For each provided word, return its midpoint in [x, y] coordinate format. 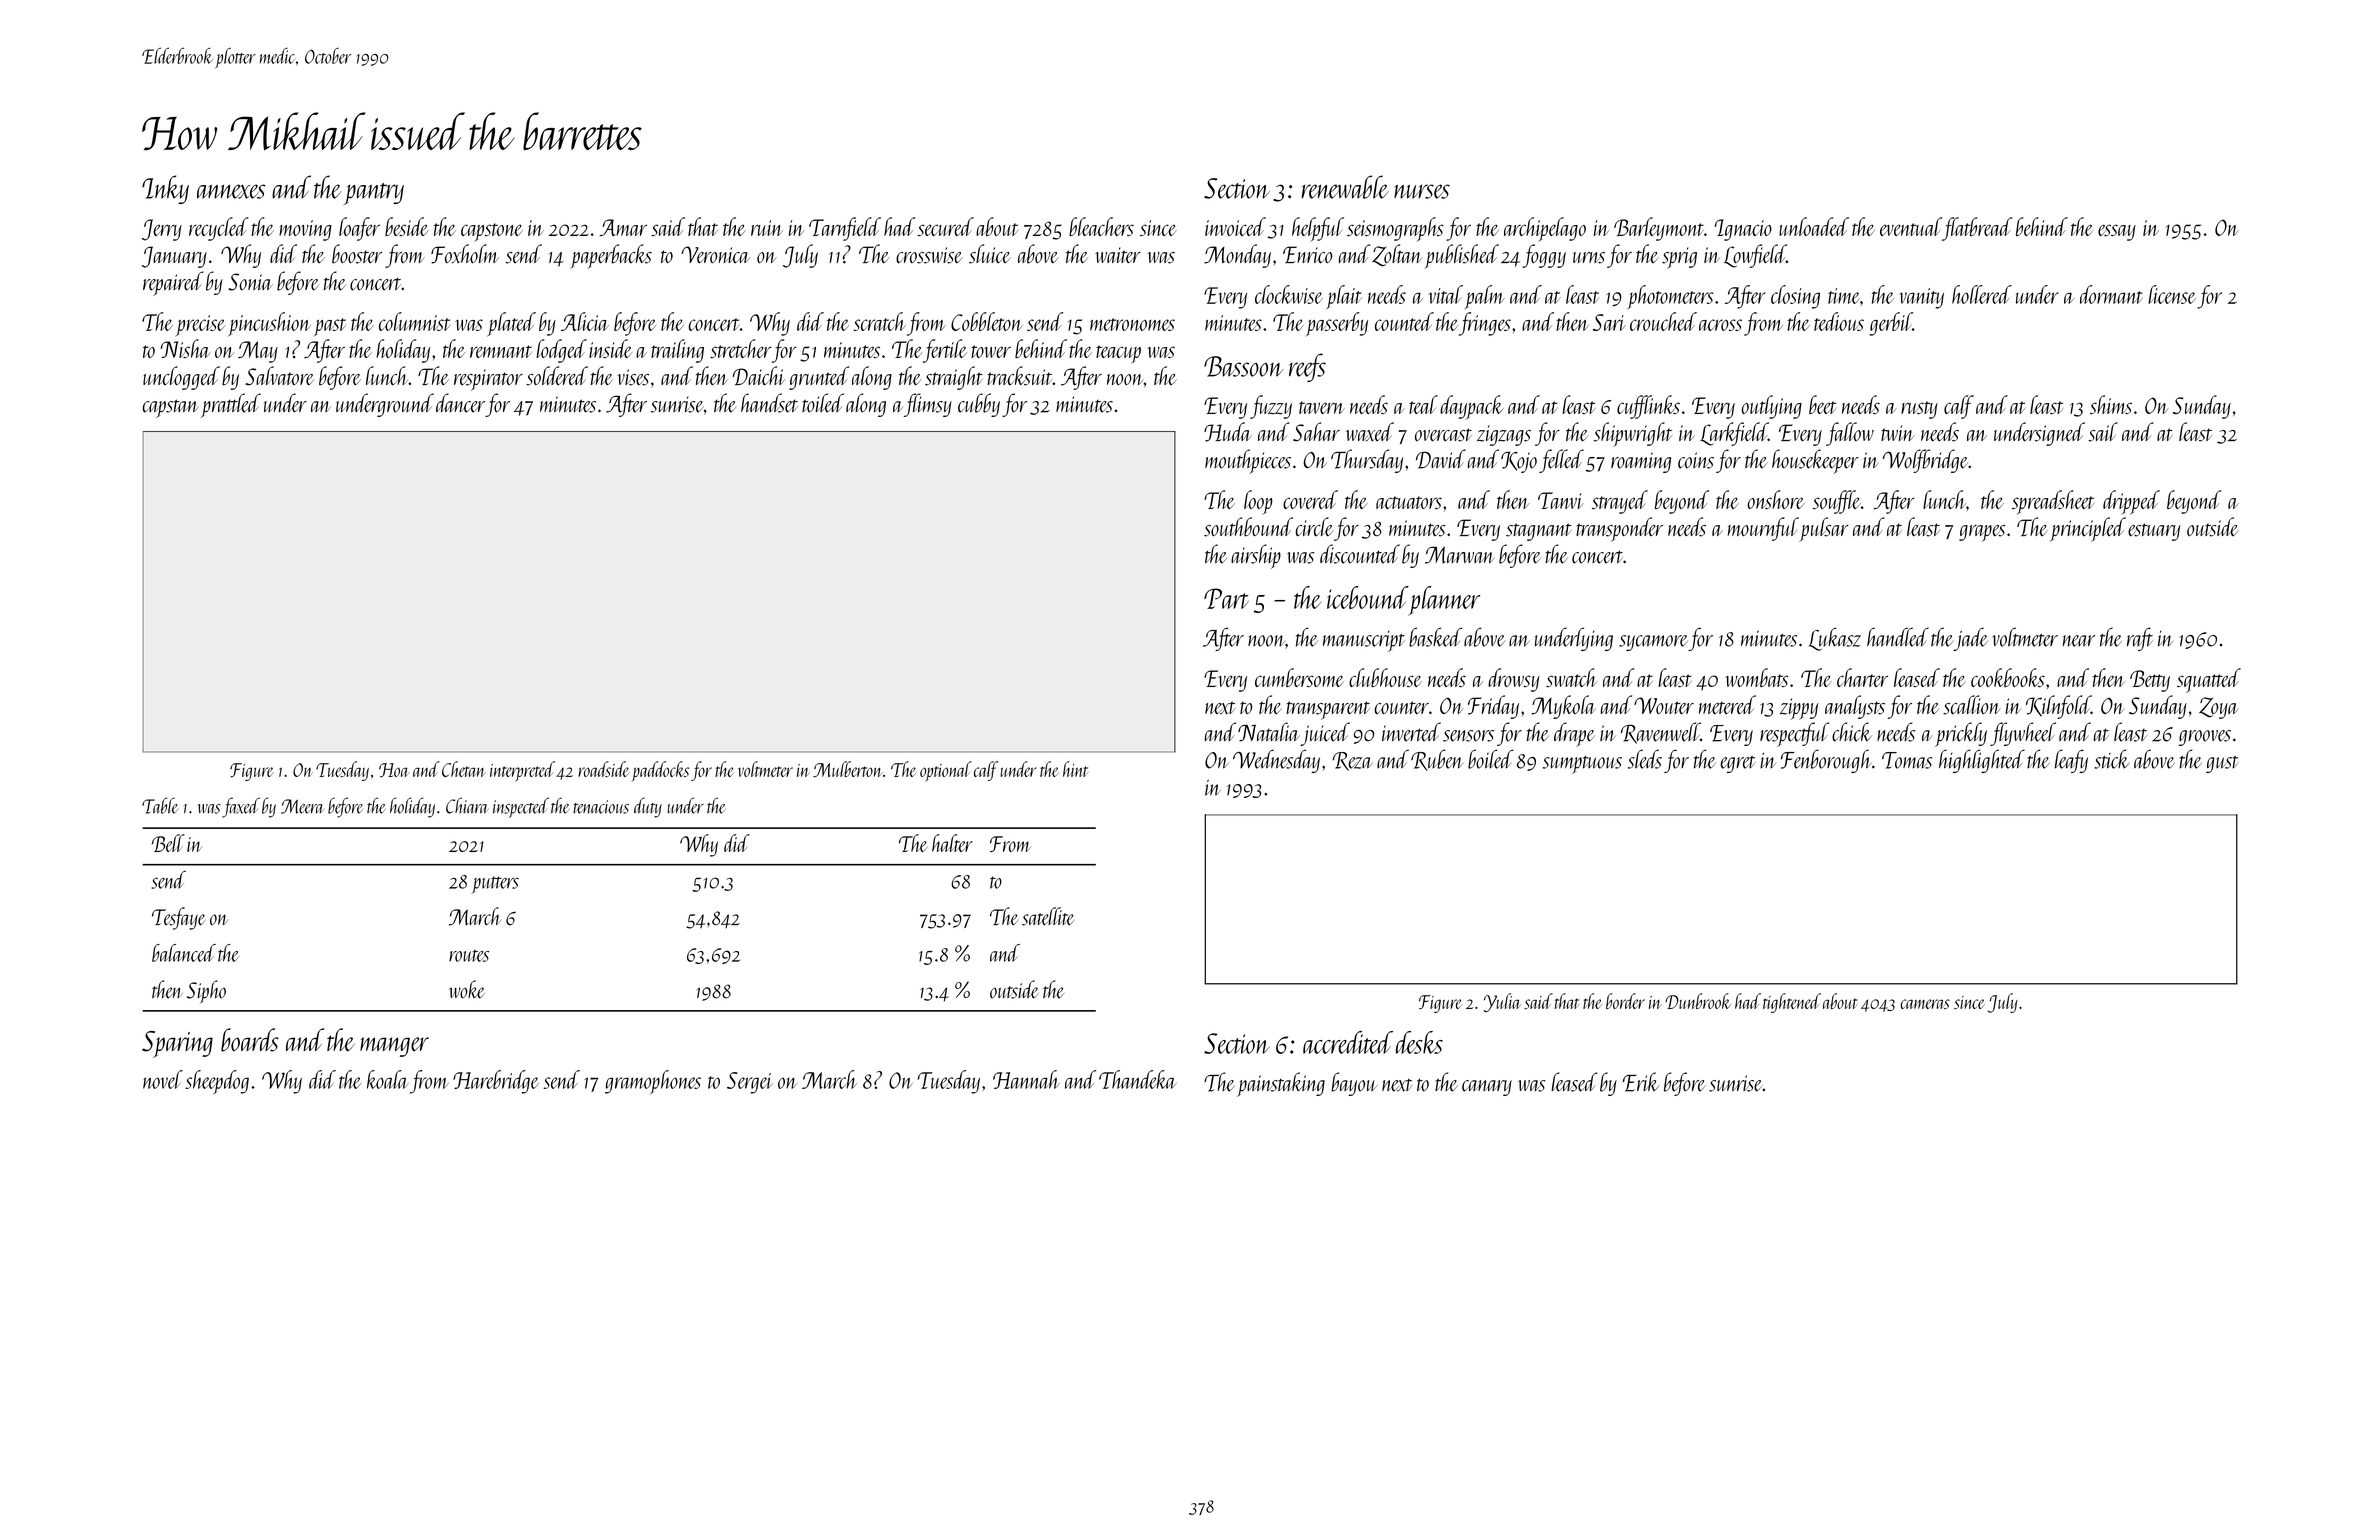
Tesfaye [178, 918]
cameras [1925, 1004]
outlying [1771, 407]
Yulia [1502, 1003]
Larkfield [1734, 434]
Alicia [585, 321]
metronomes [1132, 324]
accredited [1348, 1042]
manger [394, 1047]
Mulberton [848, 769]
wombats [1756, 677]
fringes [1485, 324]
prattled [231, 405]
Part [1226, 598]
